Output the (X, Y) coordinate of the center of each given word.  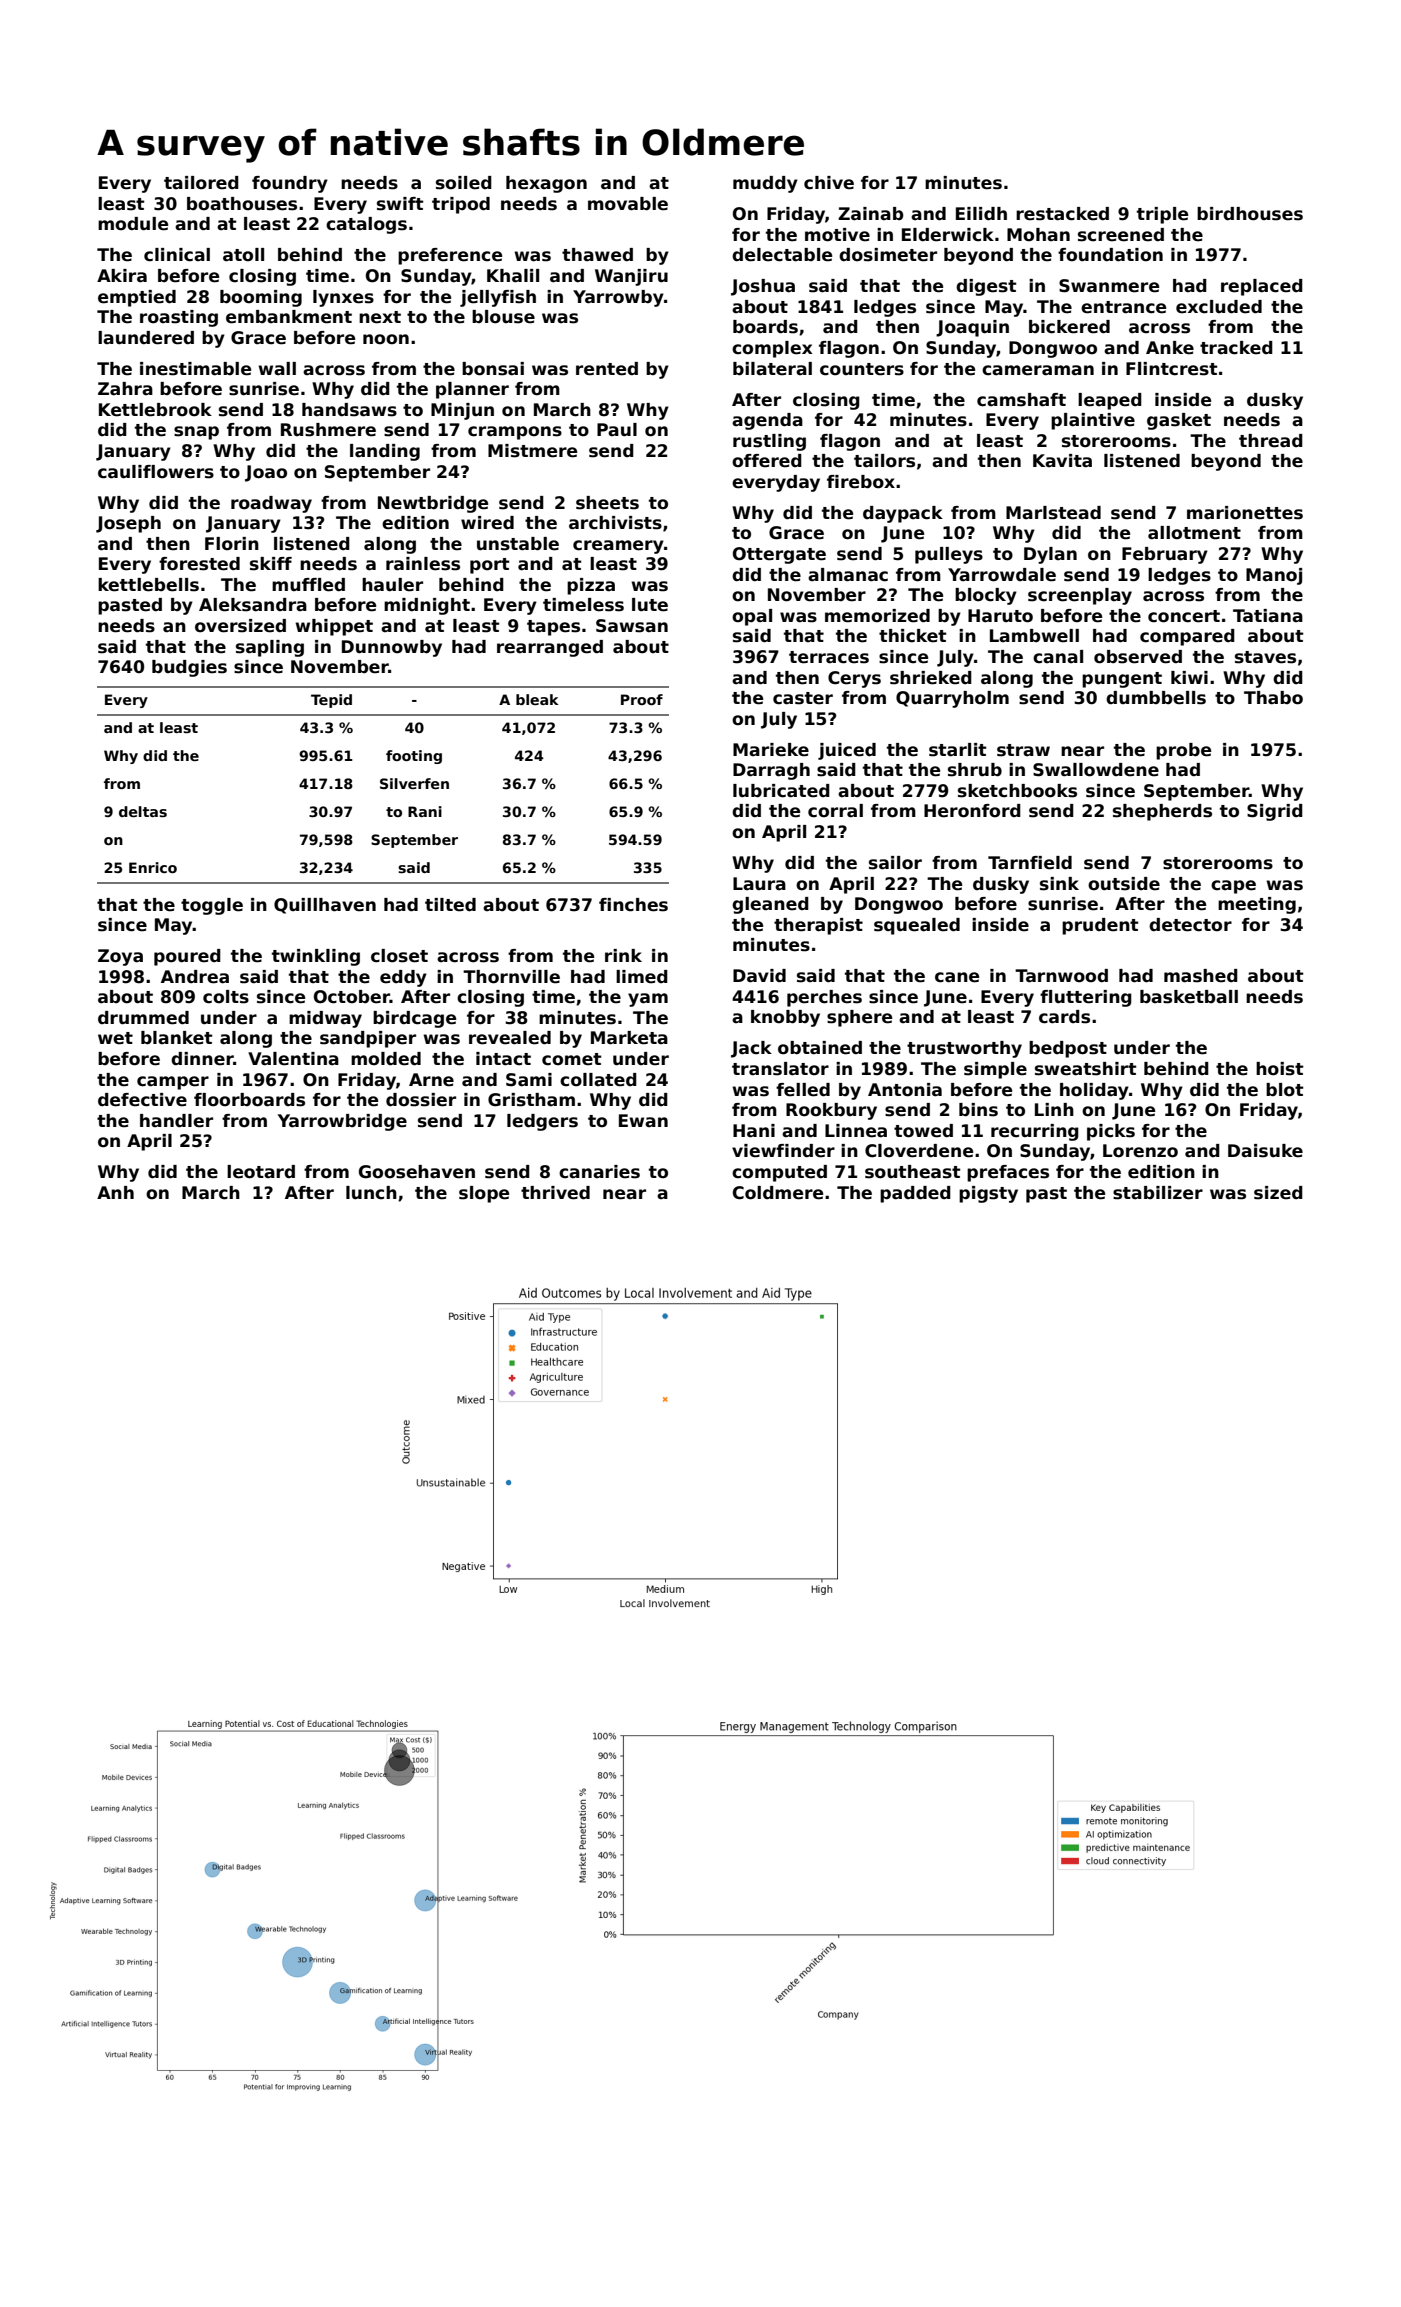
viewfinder (783, 1151)
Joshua (763, 287)
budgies (189, 668)
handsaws (349, 410)
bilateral (772, 369)
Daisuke (1265, 1151)
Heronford (972, 811)
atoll (243, 255)
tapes (553, 628)
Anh (115, 1192)
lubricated (781, 791)
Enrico (153, 867)
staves (1265, 657)
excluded (1219, 307)
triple (1162, 215)
